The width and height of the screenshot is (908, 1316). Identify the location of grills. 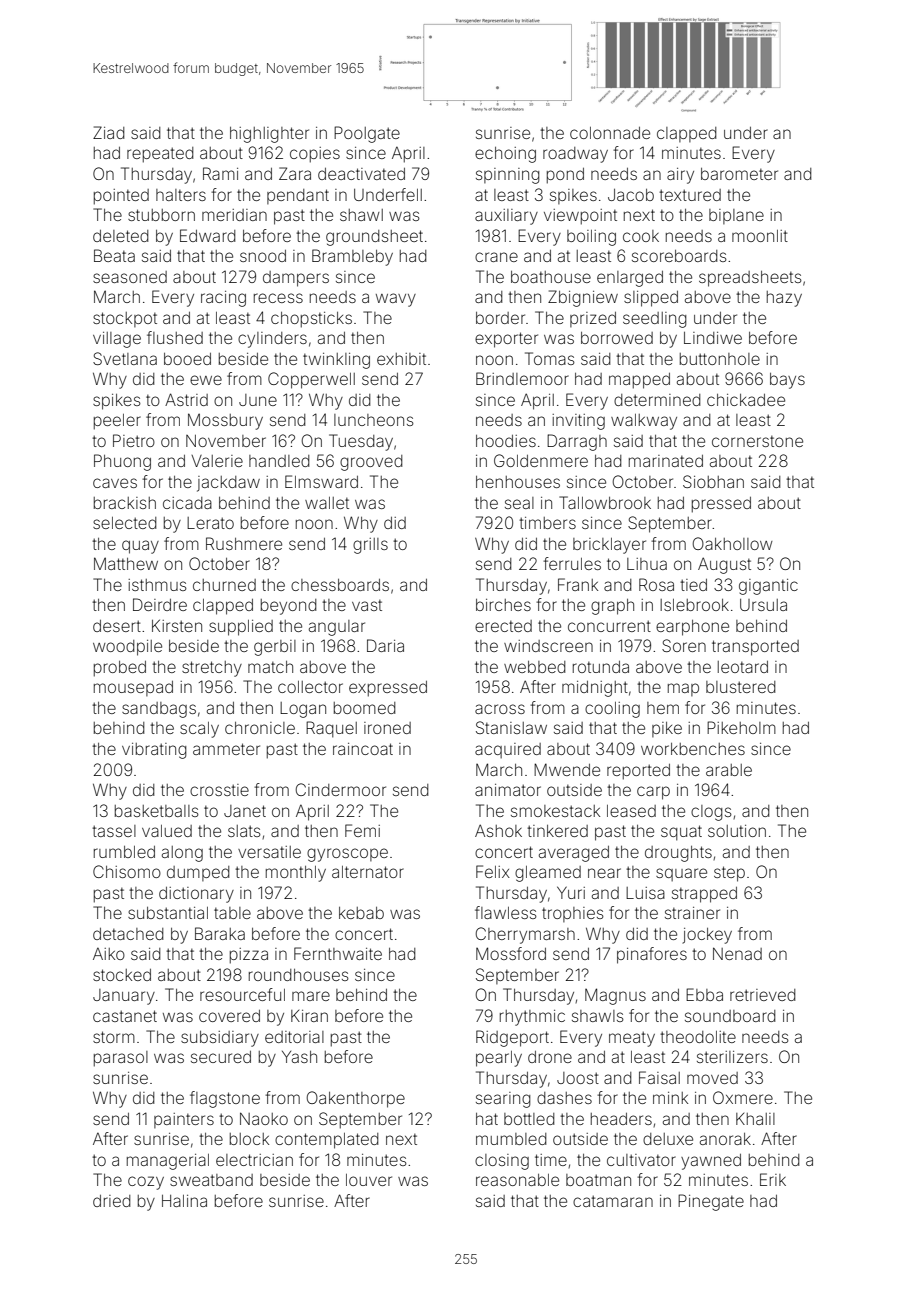
(370, 546).
